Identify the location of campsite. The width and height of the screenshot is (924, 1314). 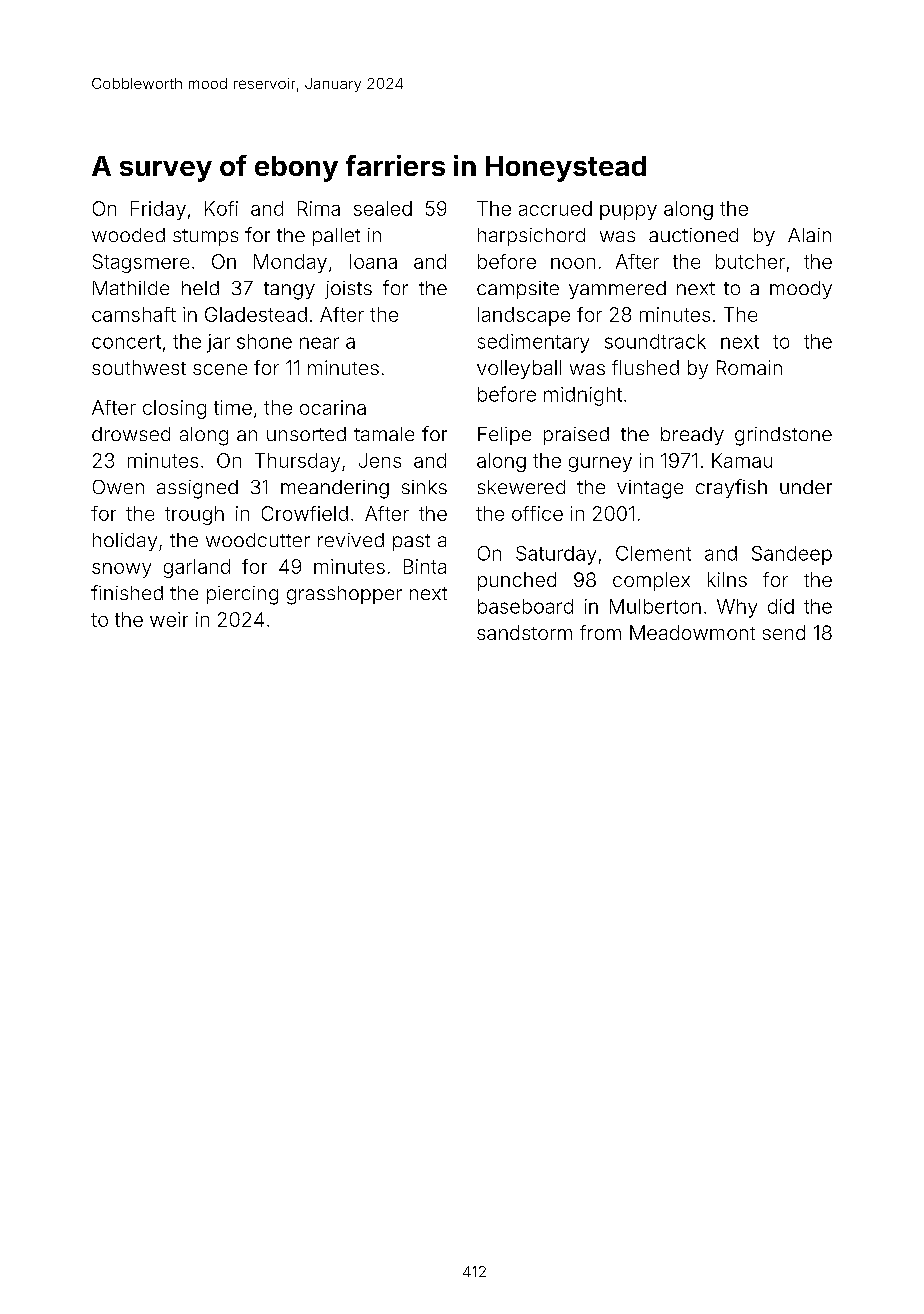
(518, 290).
